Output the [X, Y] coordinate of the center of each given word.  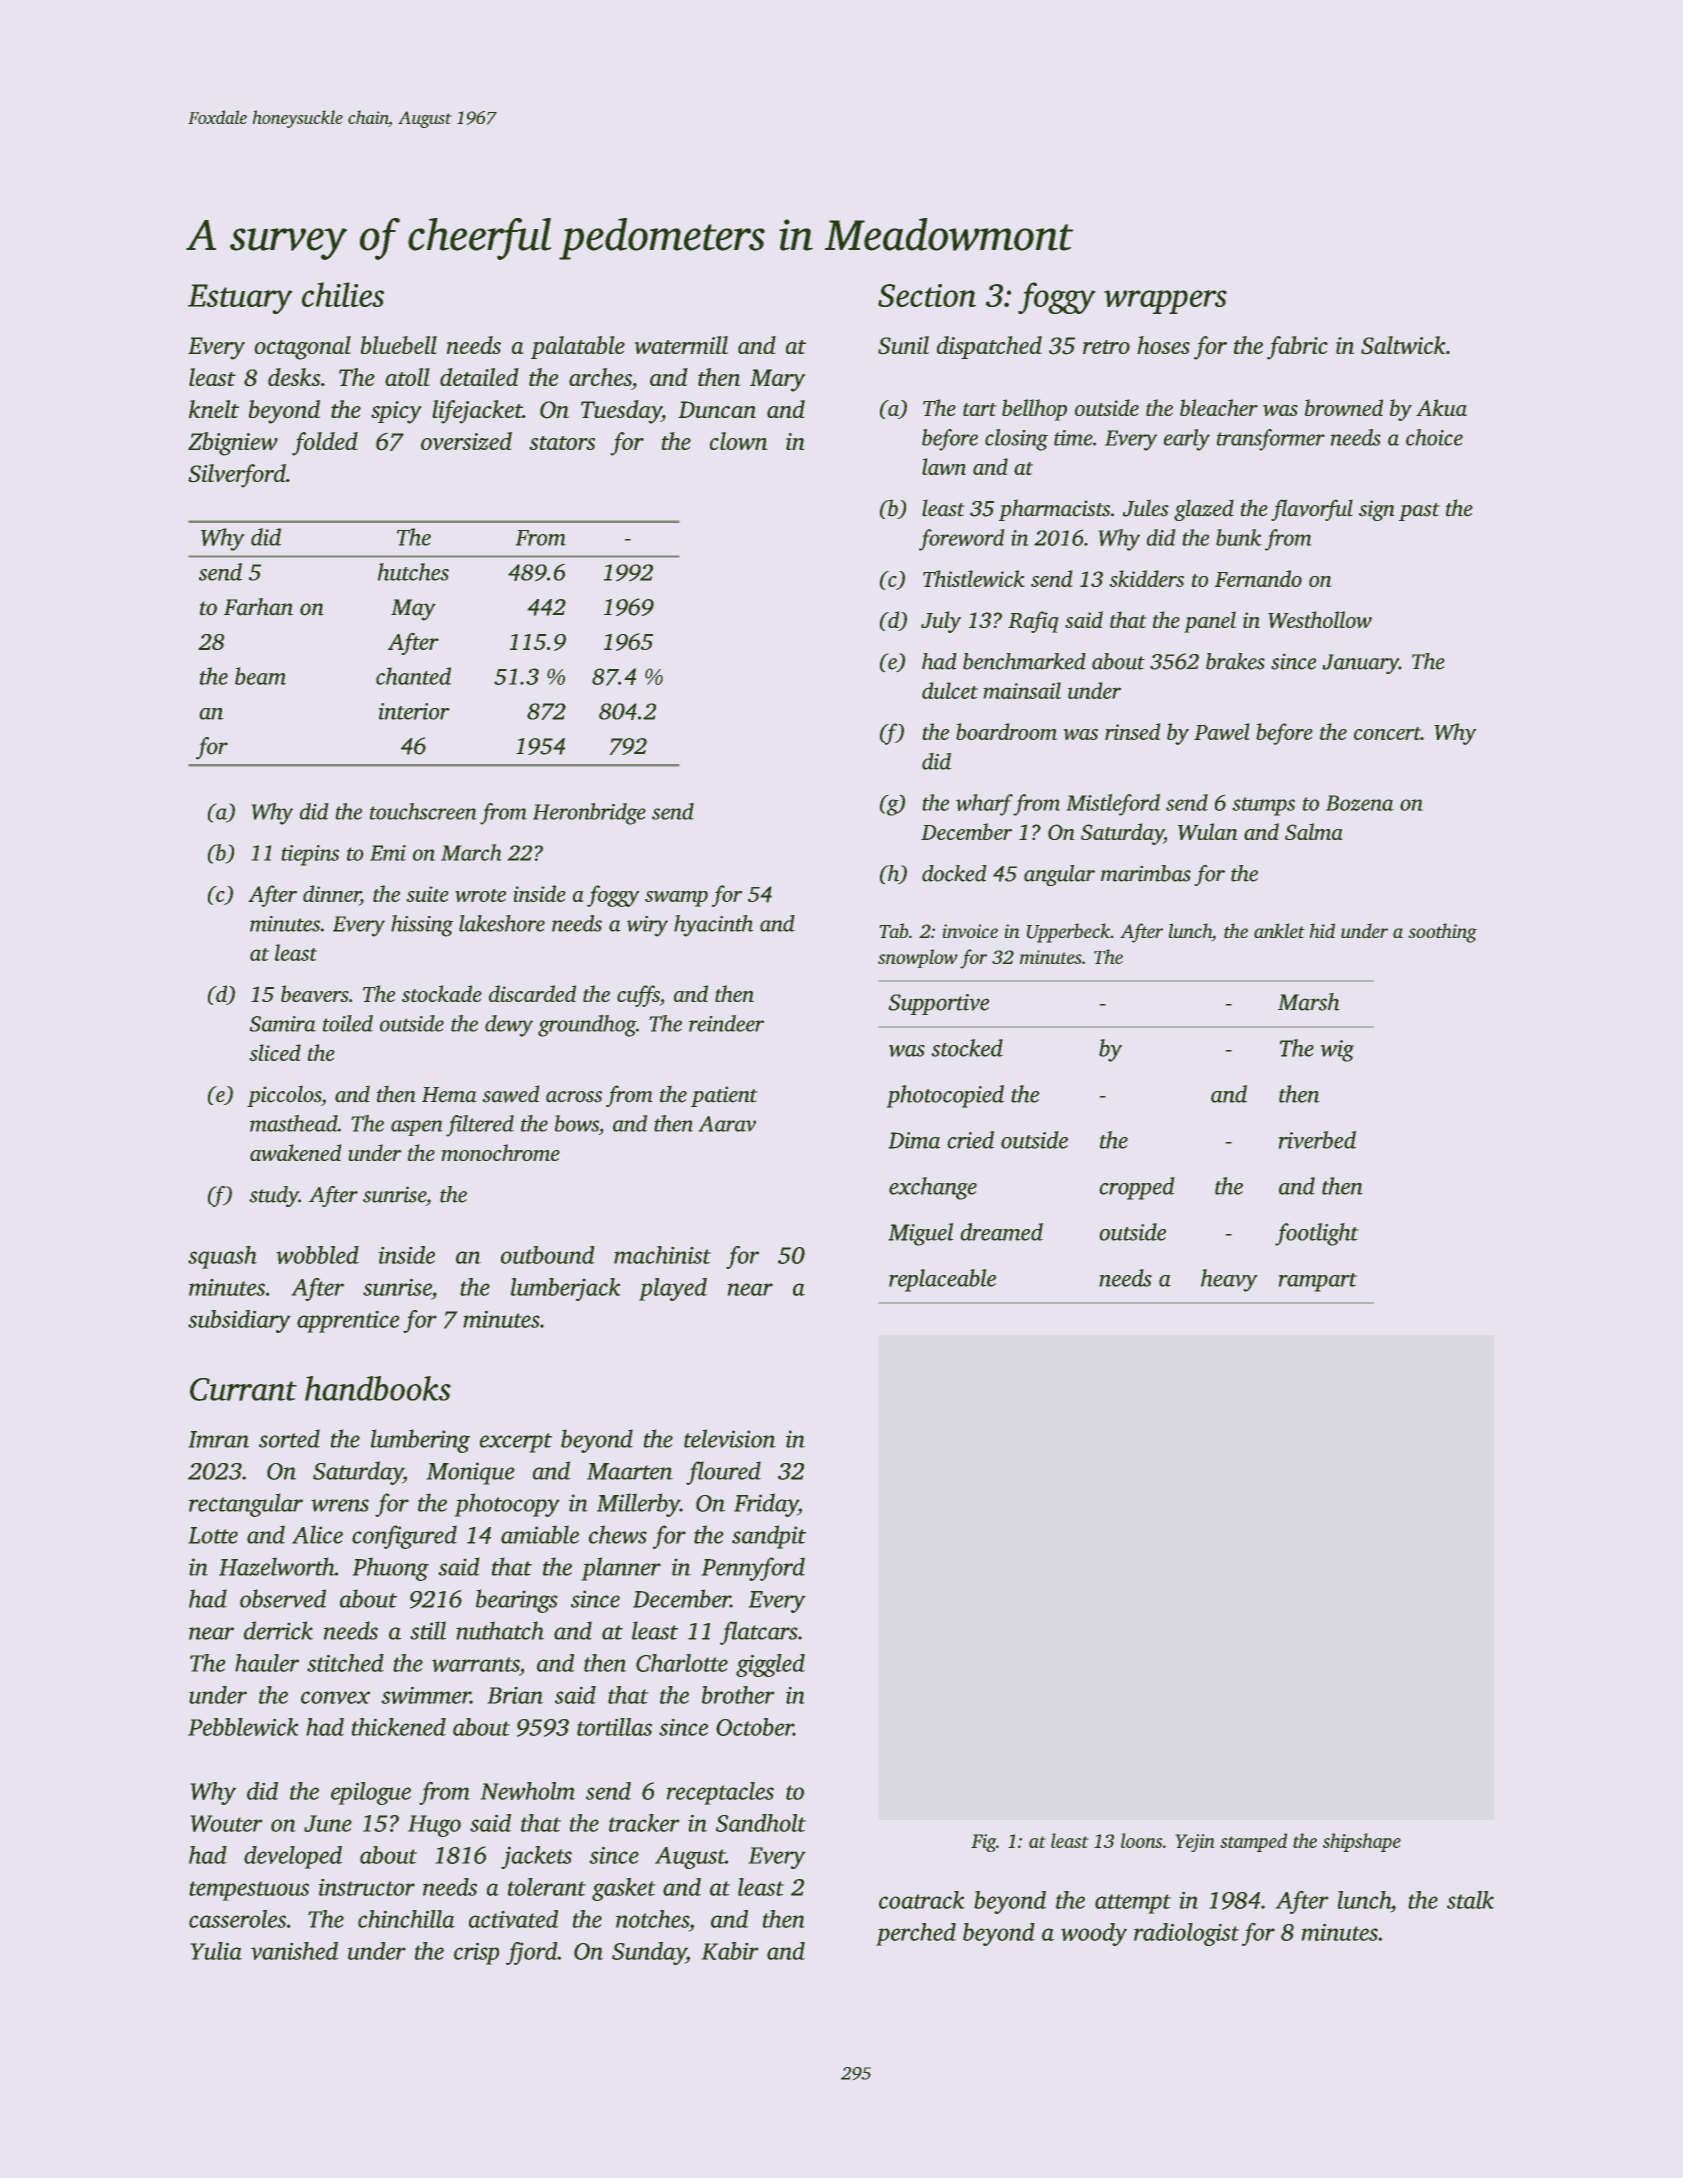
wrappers [1165, 302]
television [730, 1438]
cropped [1137, 1188]
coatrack [921, 1900]
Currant [243, 1389]
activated [513, 1919]
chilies [343, 294]
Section [927, 295]
